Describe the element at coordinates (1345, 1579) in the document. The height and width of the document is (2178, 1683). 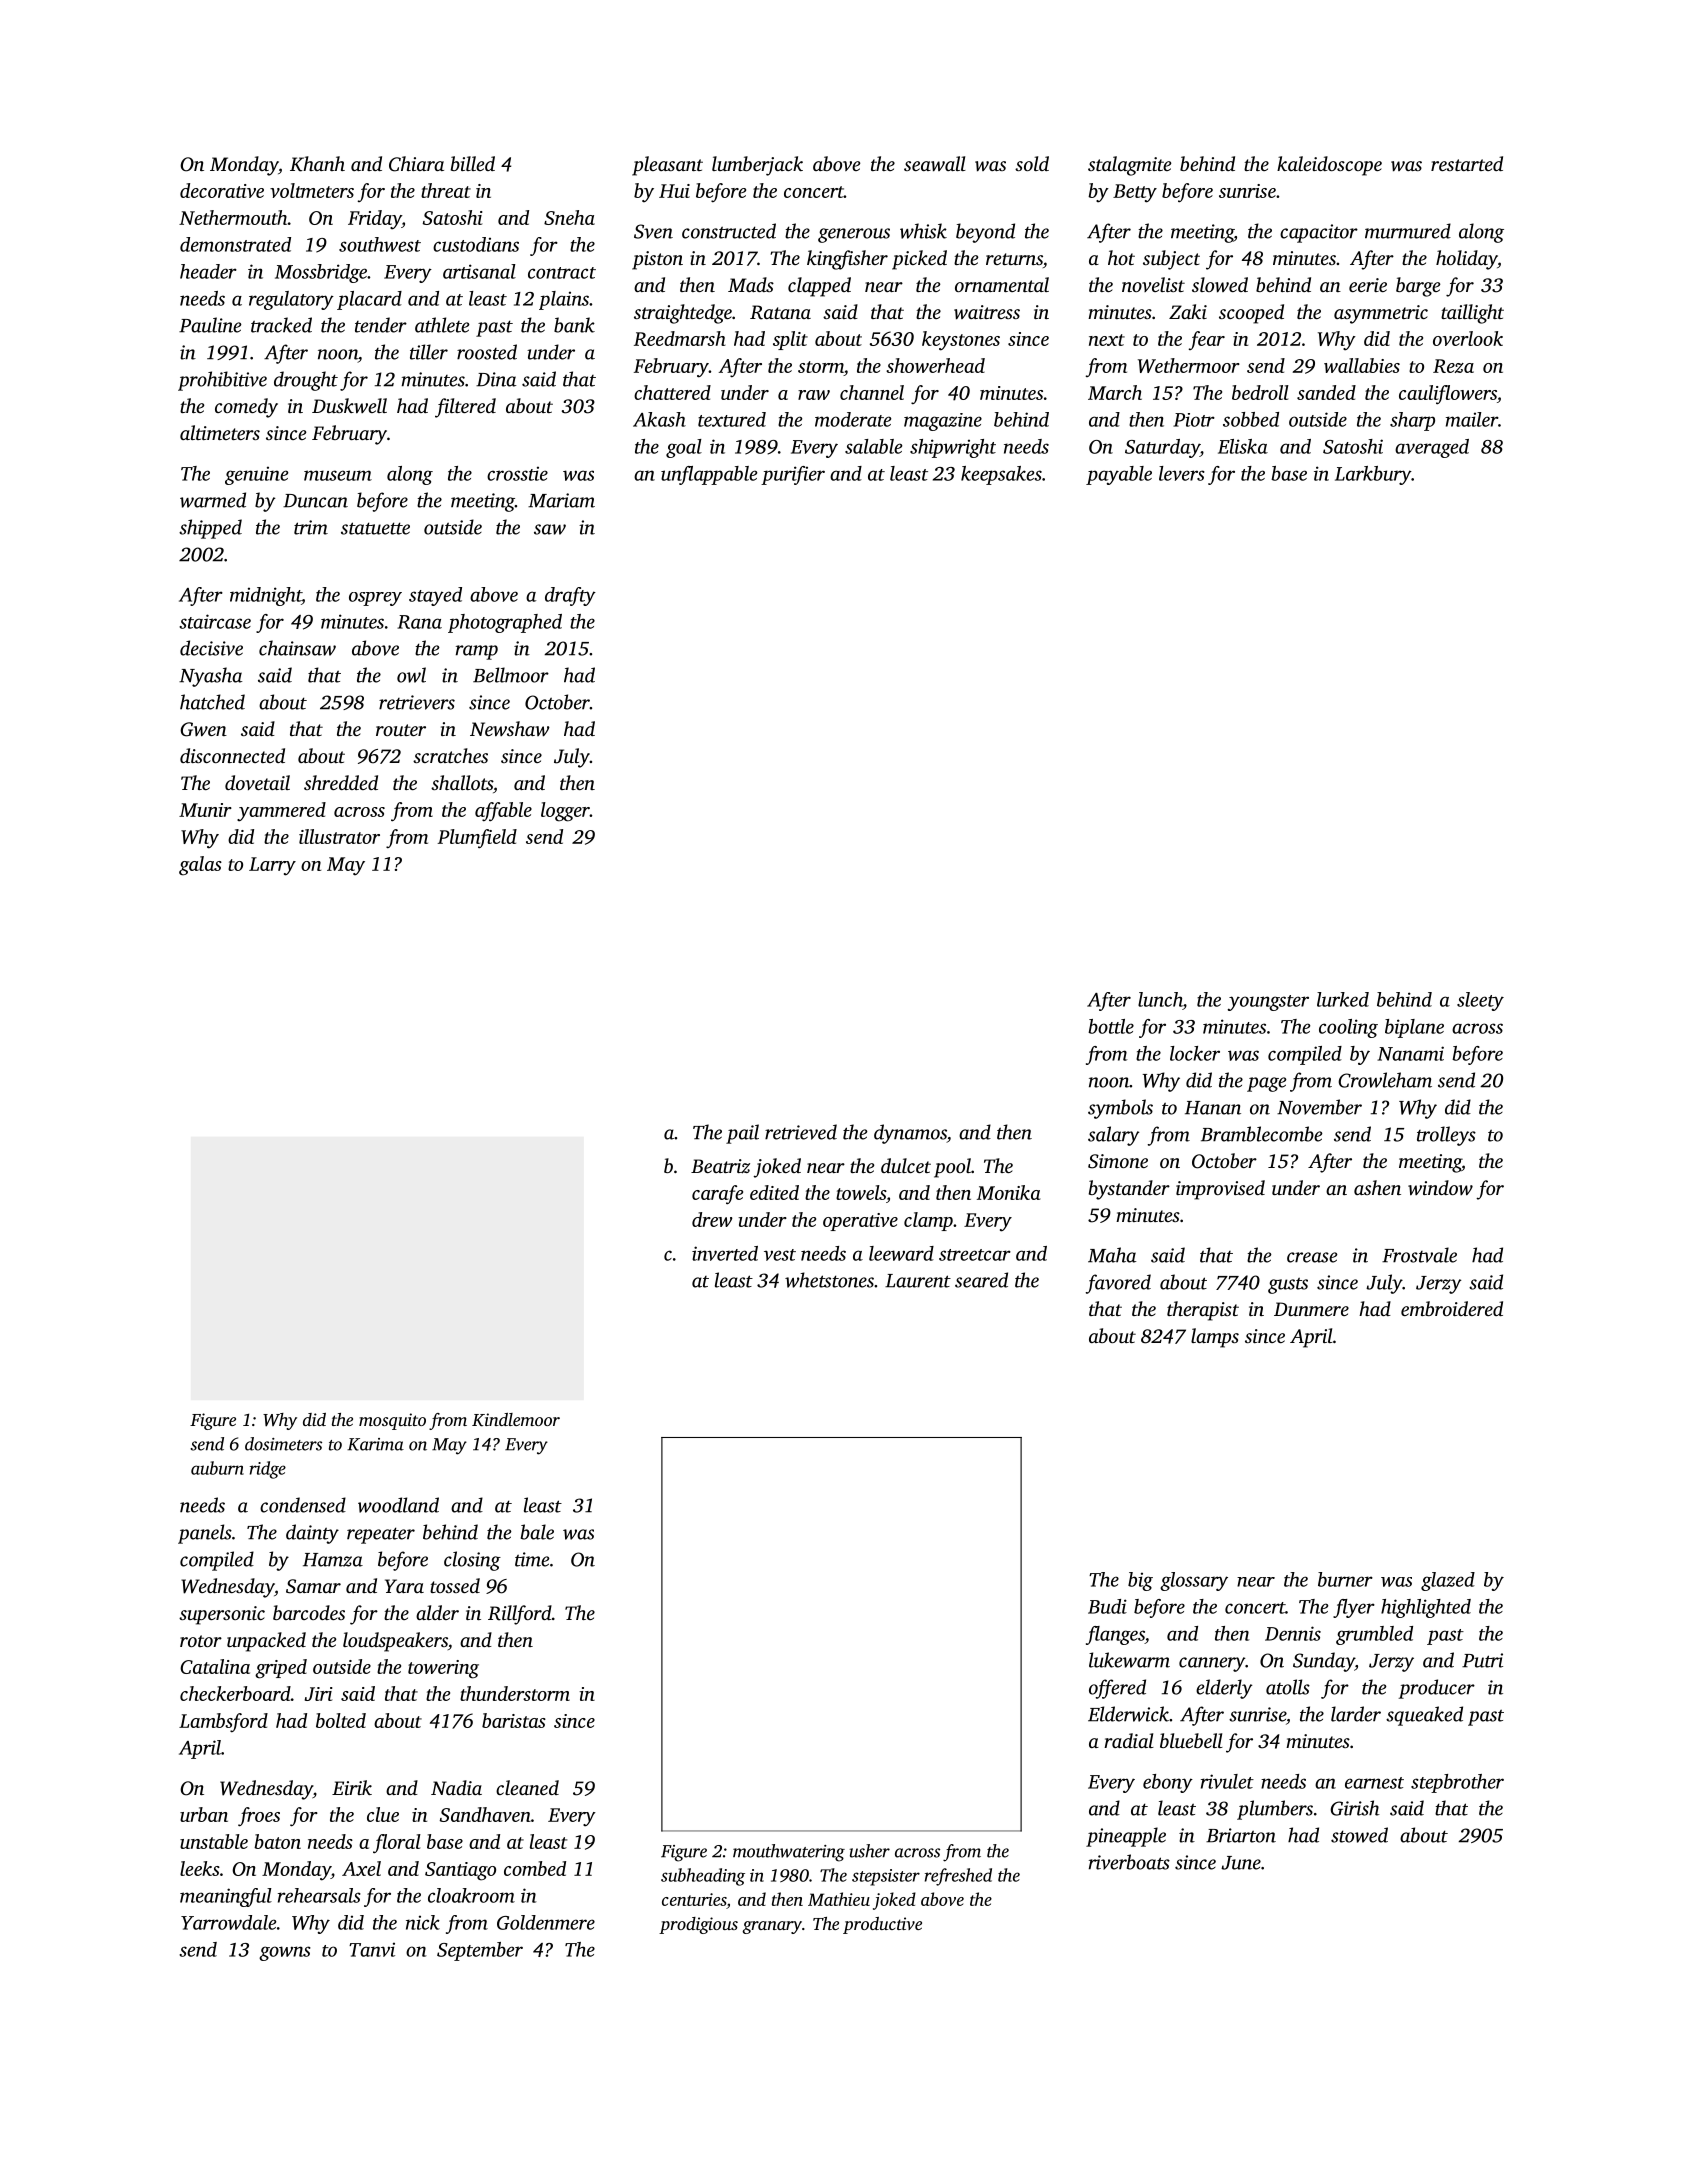
I see `burner` at that location.
